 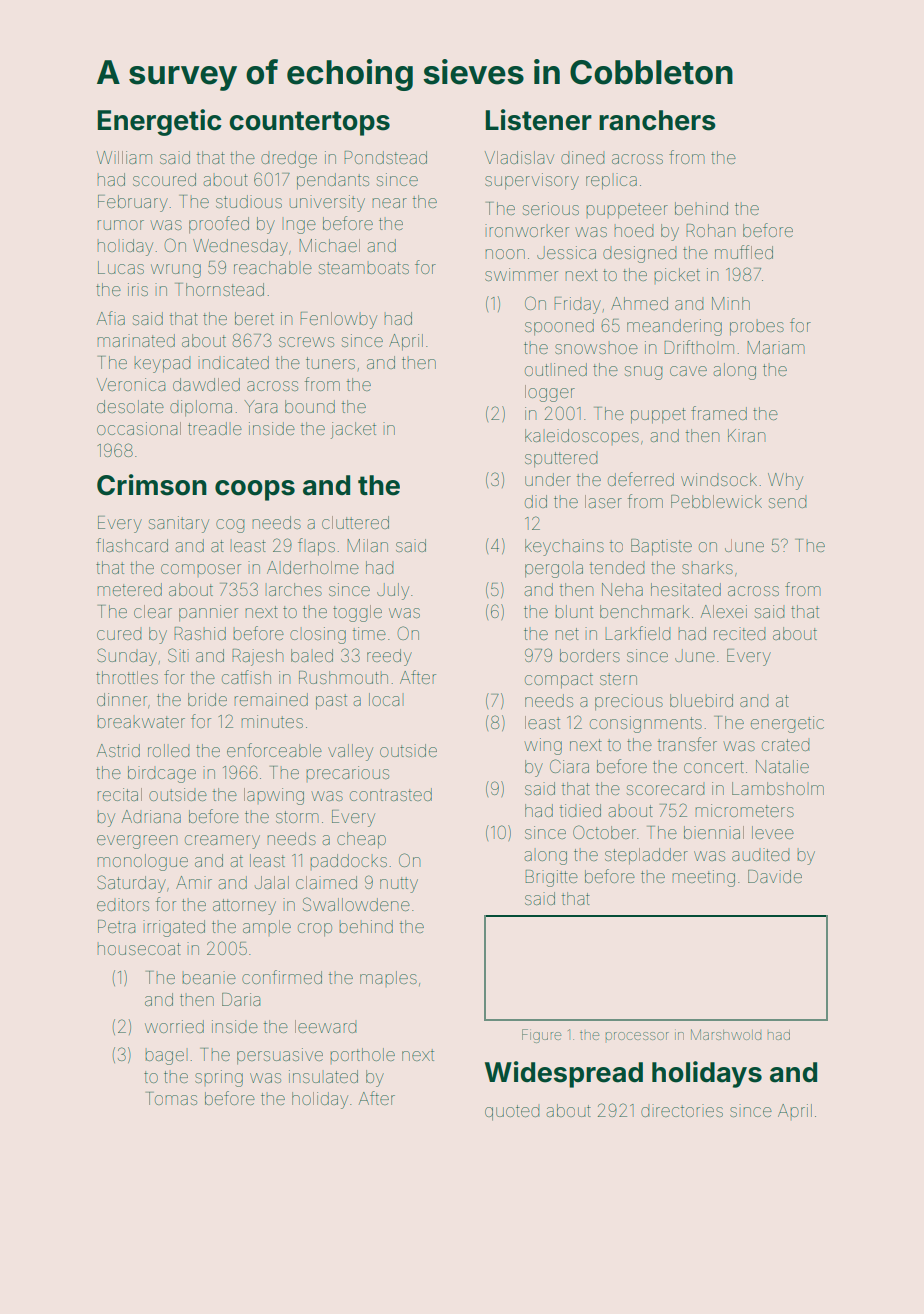 What do you see at coordinates (393, 591) in the screenshot?
I see `July` at bounding box center [393, 591].
